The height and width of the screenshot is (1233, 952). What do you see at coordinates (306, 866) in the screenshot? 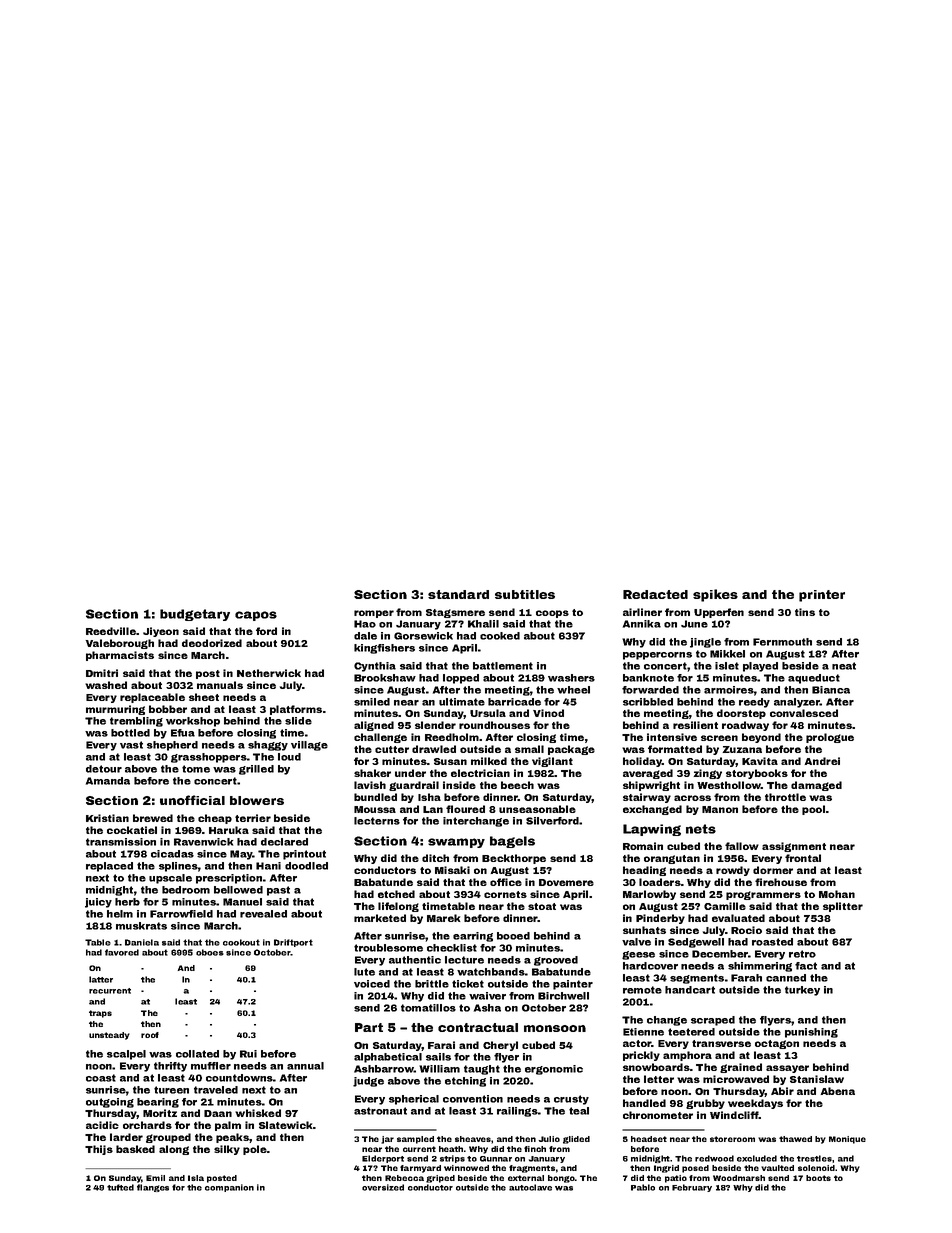
I see `doodled` at bounding box center [306, 866].
